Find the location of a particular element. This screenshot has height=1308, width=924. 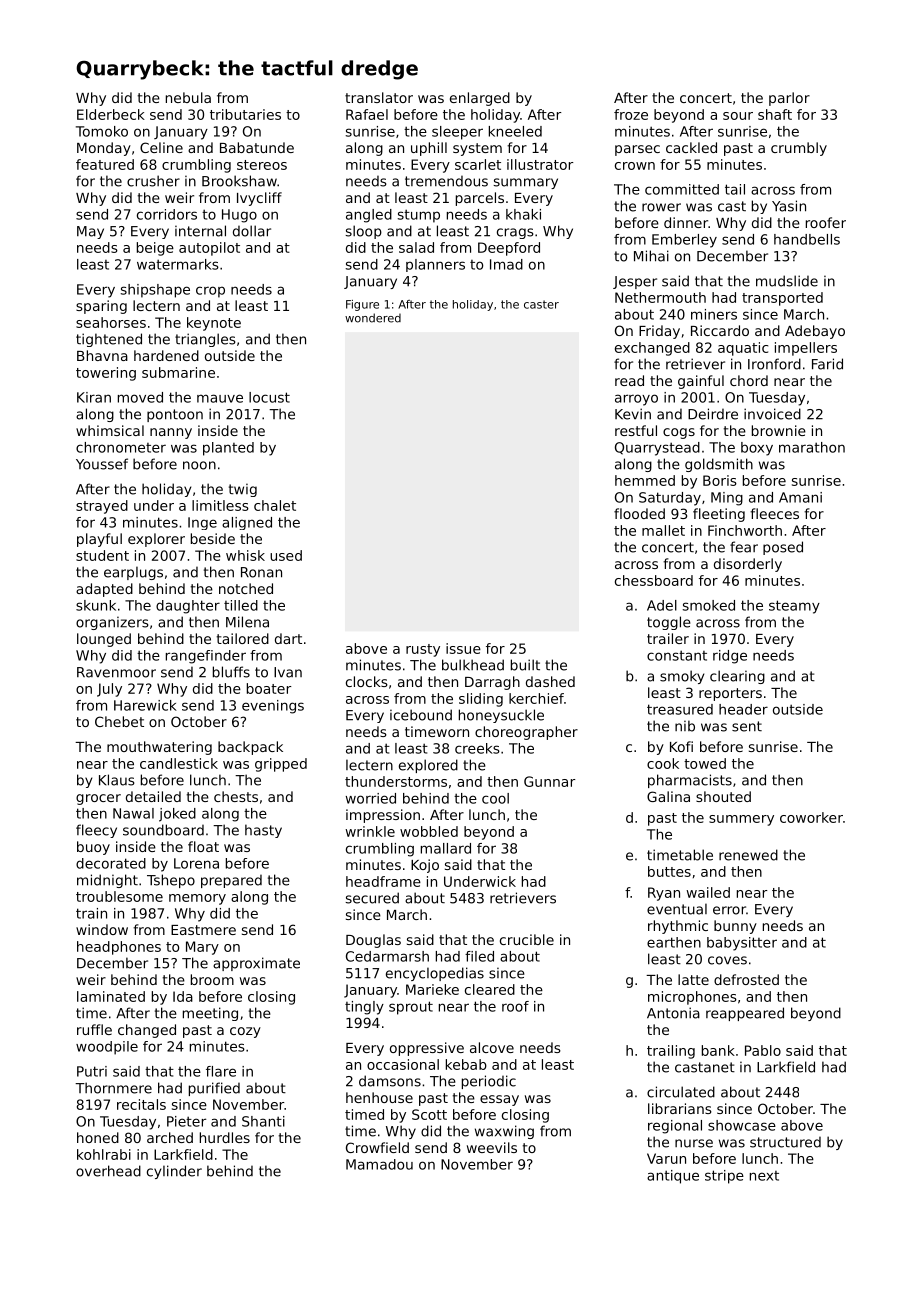

enlarged is located at coordinates (480, 99).
